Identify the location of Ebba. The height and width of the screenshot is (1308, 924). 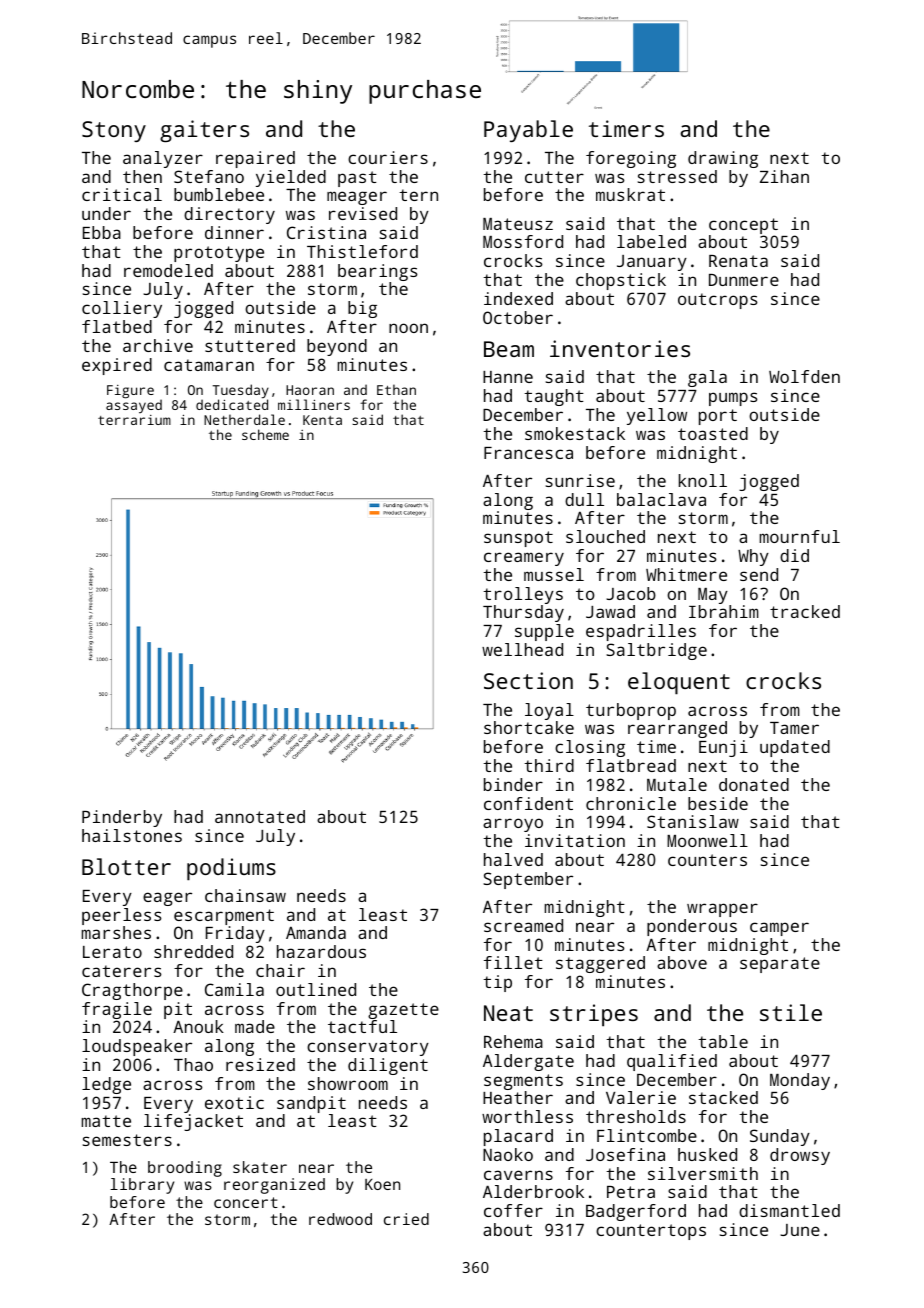
(102, 232).
